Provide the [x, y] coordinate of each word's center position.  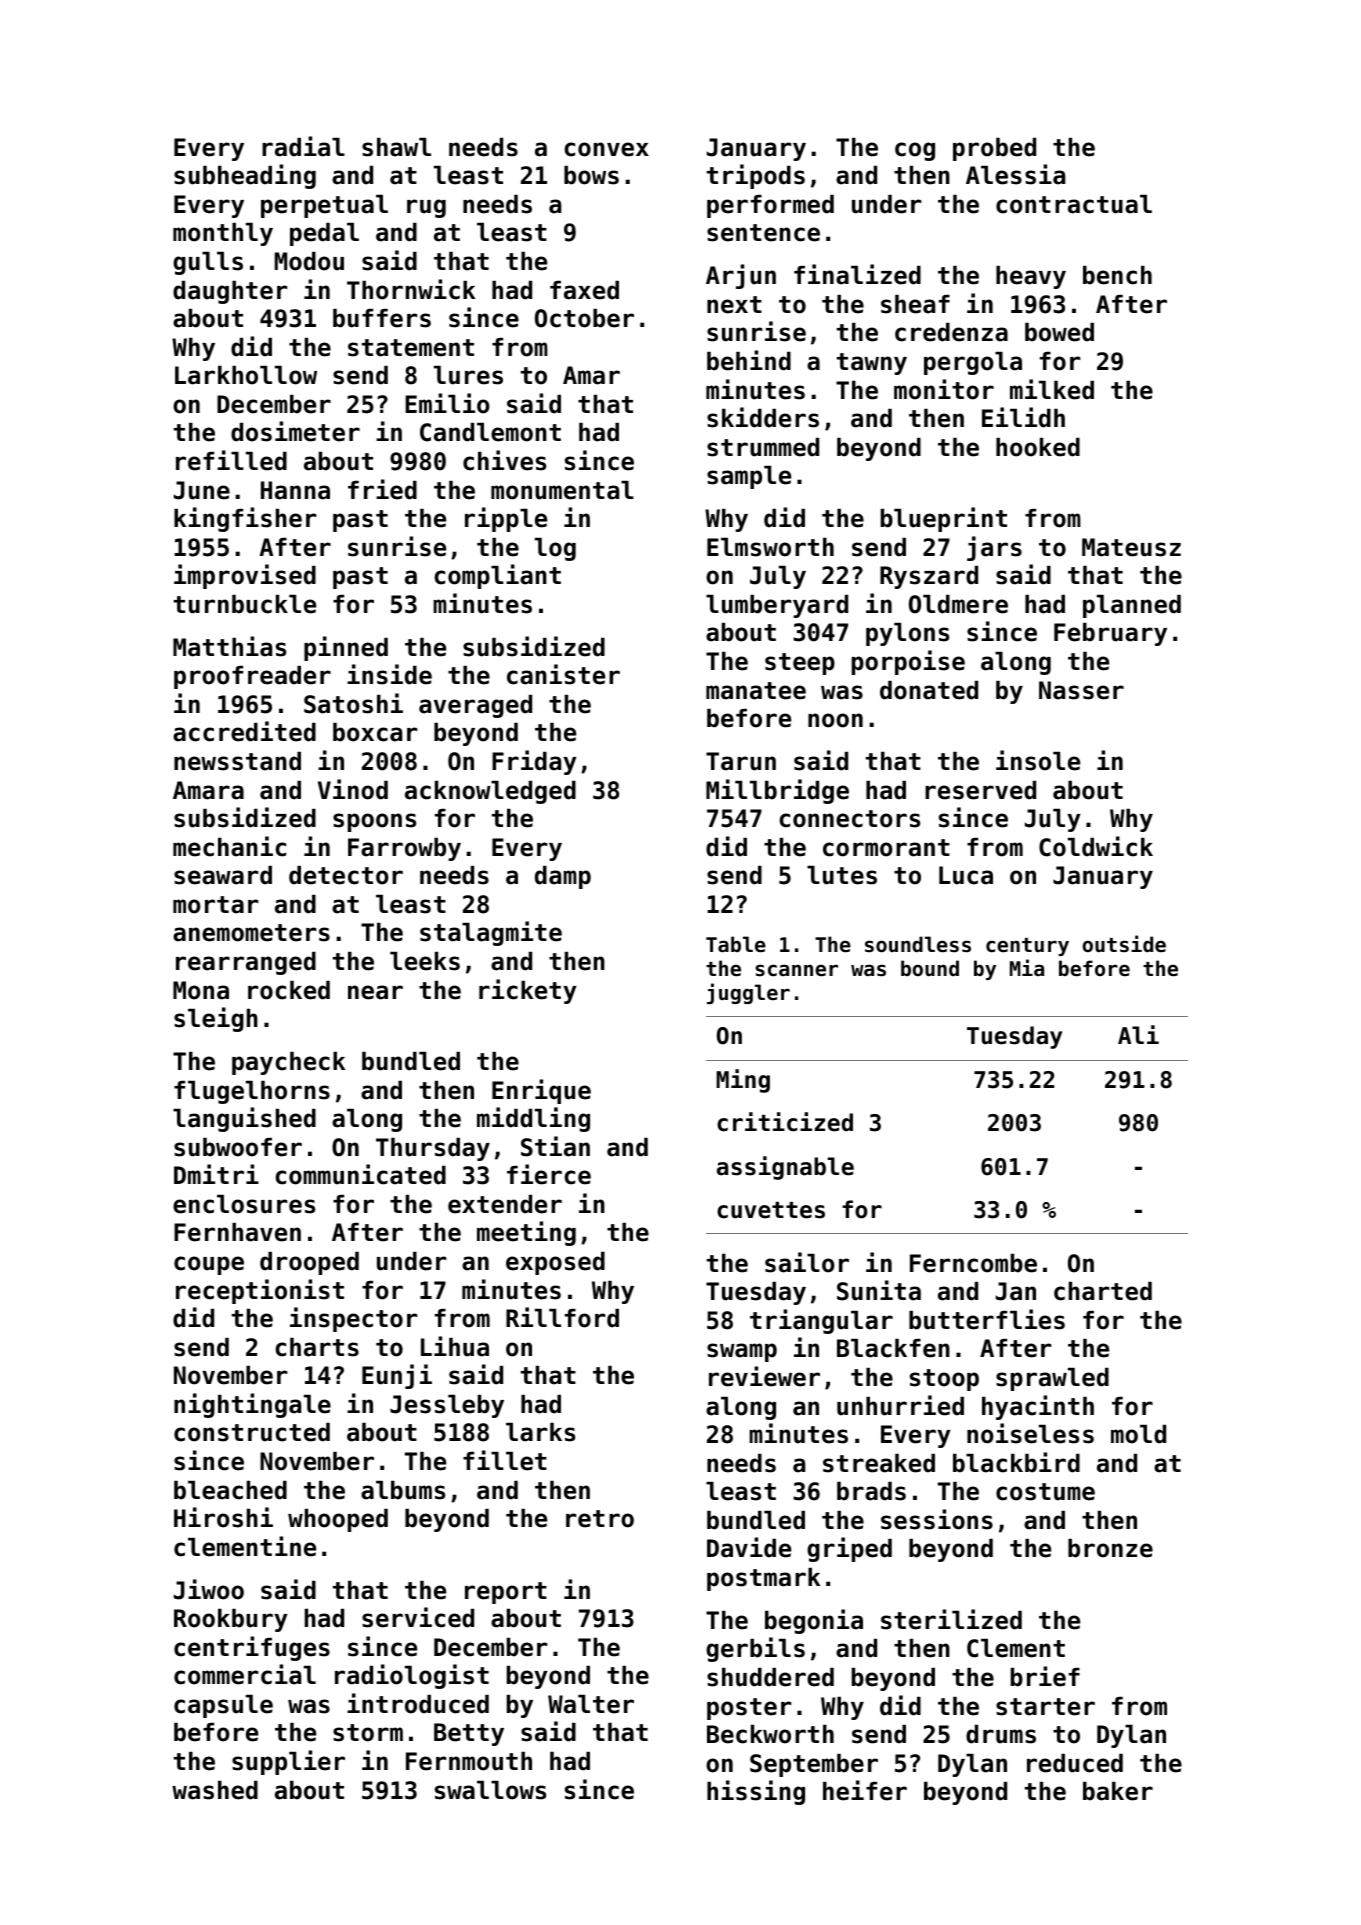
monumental [562, 490]
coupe [209, 1265]
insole [1038, 760]
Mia [1027, 967]
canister [563, 674]
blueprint [944, 519]
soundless [918, 944]
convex [606, 149]
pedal [324, 234]
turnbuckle [245, 604]
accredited [244, 731]
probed [994, 149]
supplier [288, 1762]
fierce [549, 1174]
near [375, 992]
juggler [748, 993]
